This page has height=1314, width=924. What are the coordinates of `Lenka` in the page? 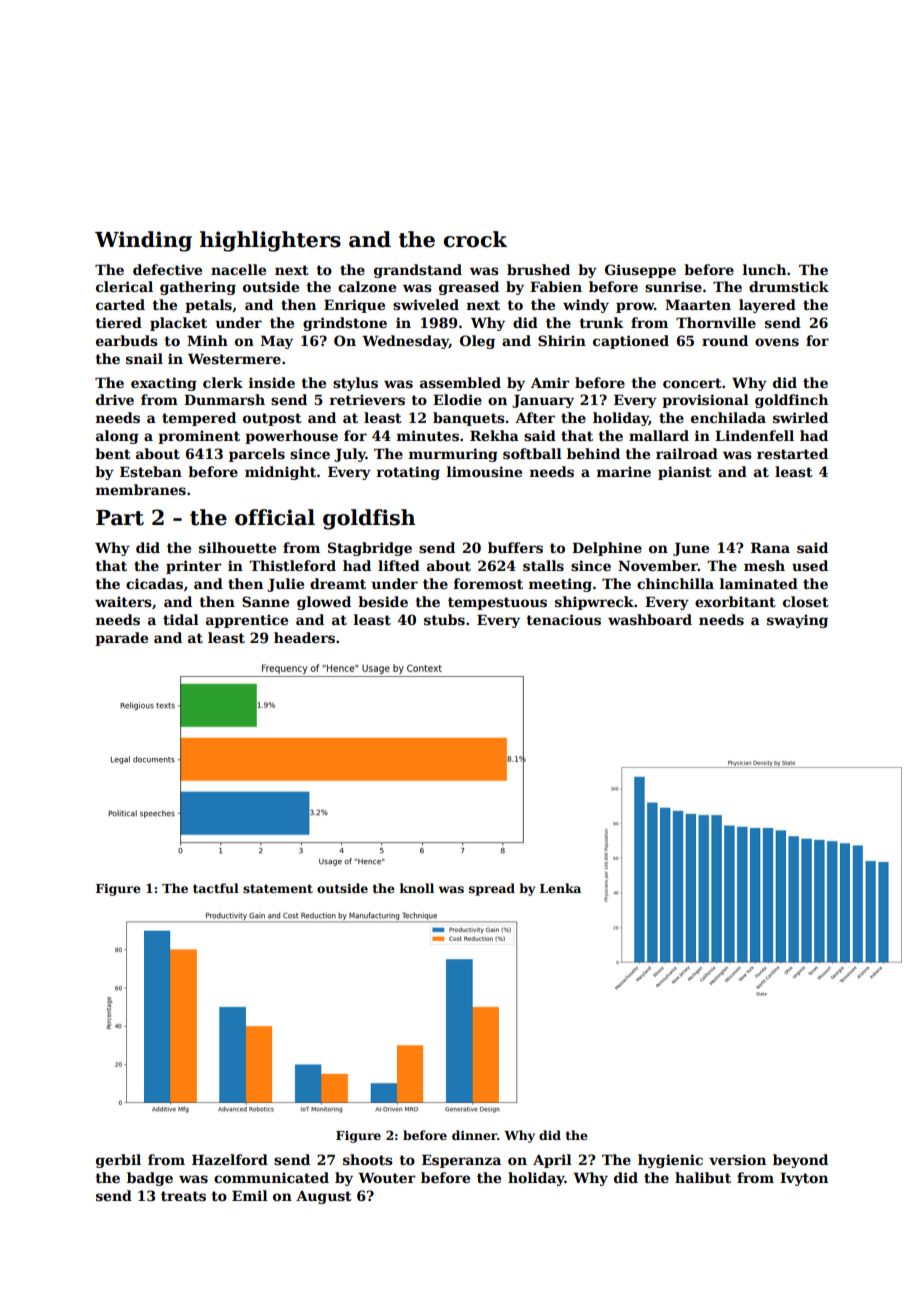 It's located at (560, 888).
